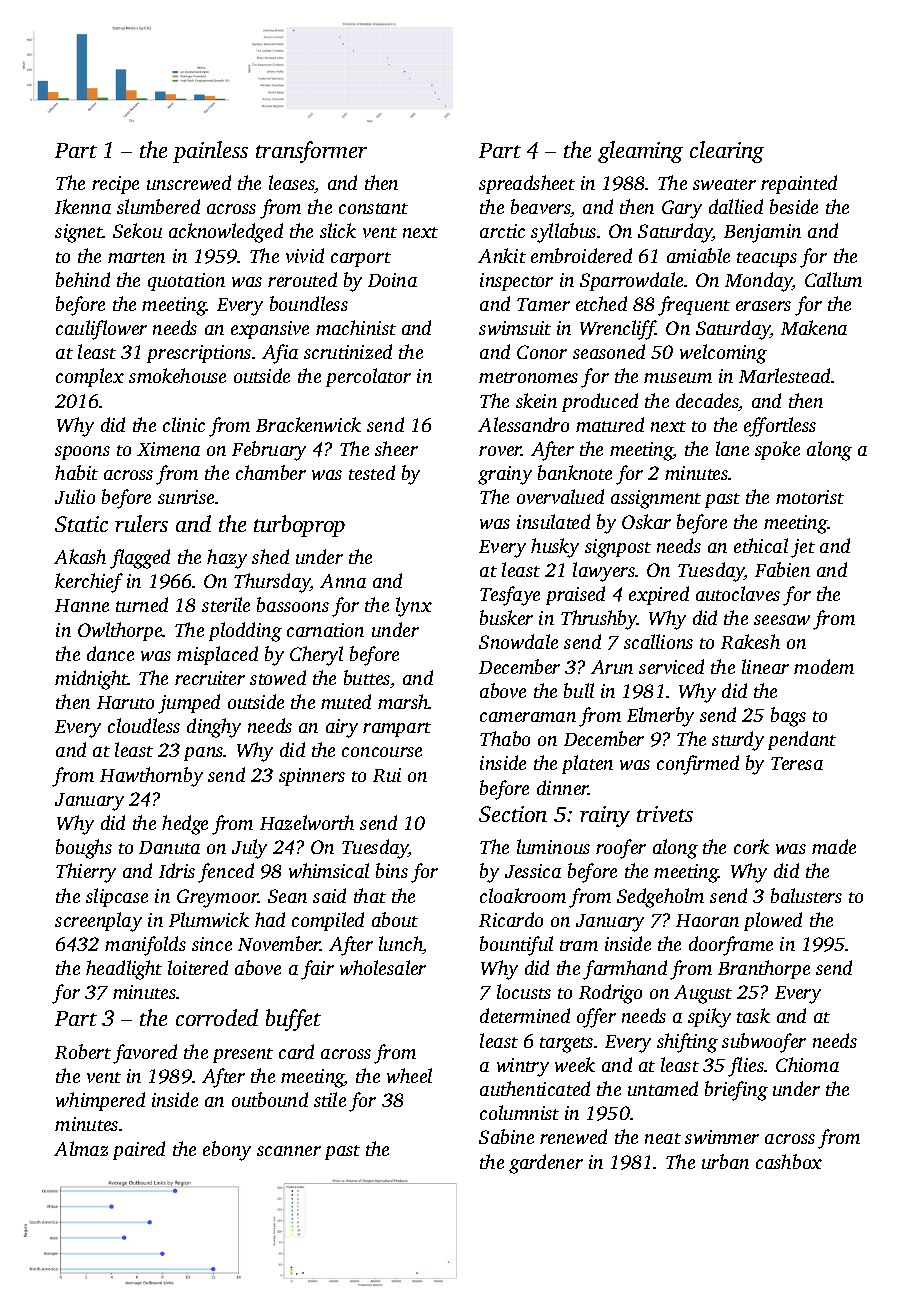 Image resolution: width=924 pixels, height=1311 pixels. I want to click on behind, so click(83, 279).
